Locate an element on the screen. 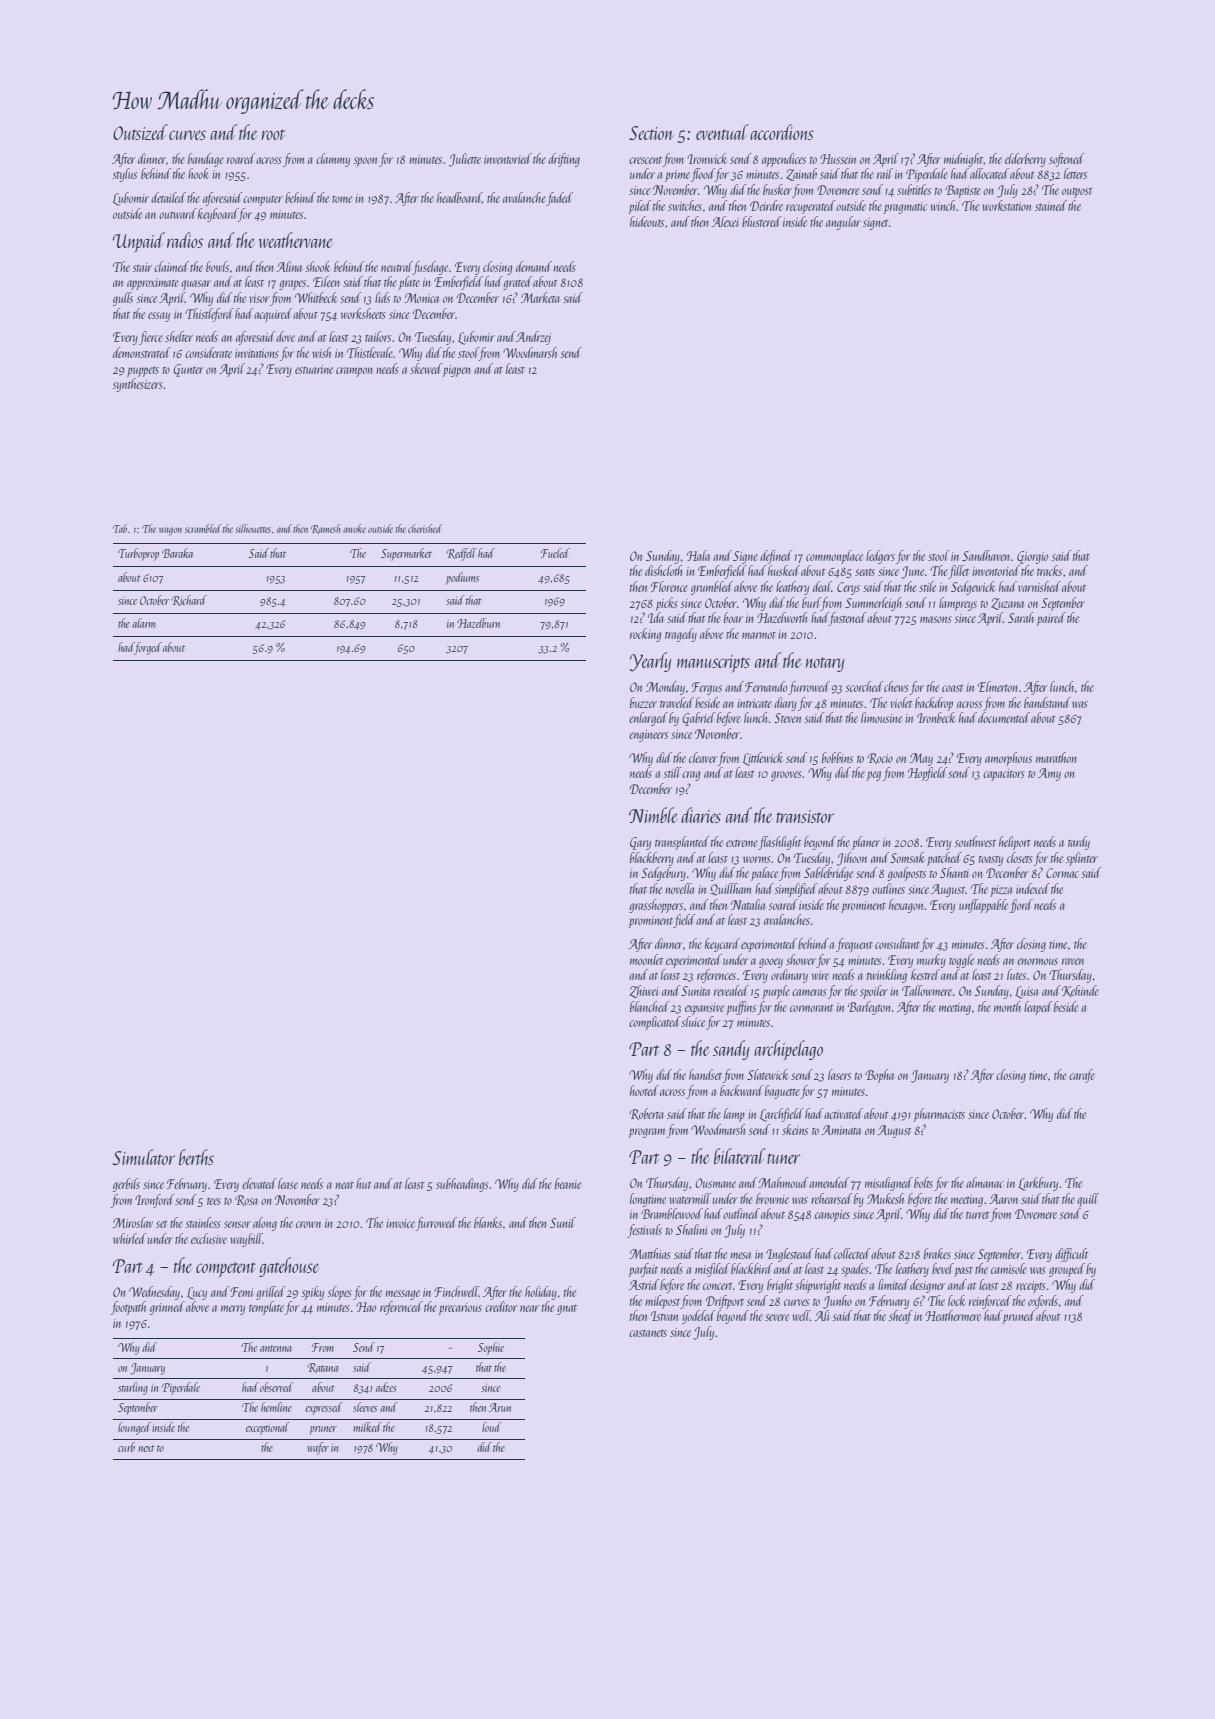 The height and width of the screenshot is (1719, 1215). dishcloth is located at coordinates (663, 570).
